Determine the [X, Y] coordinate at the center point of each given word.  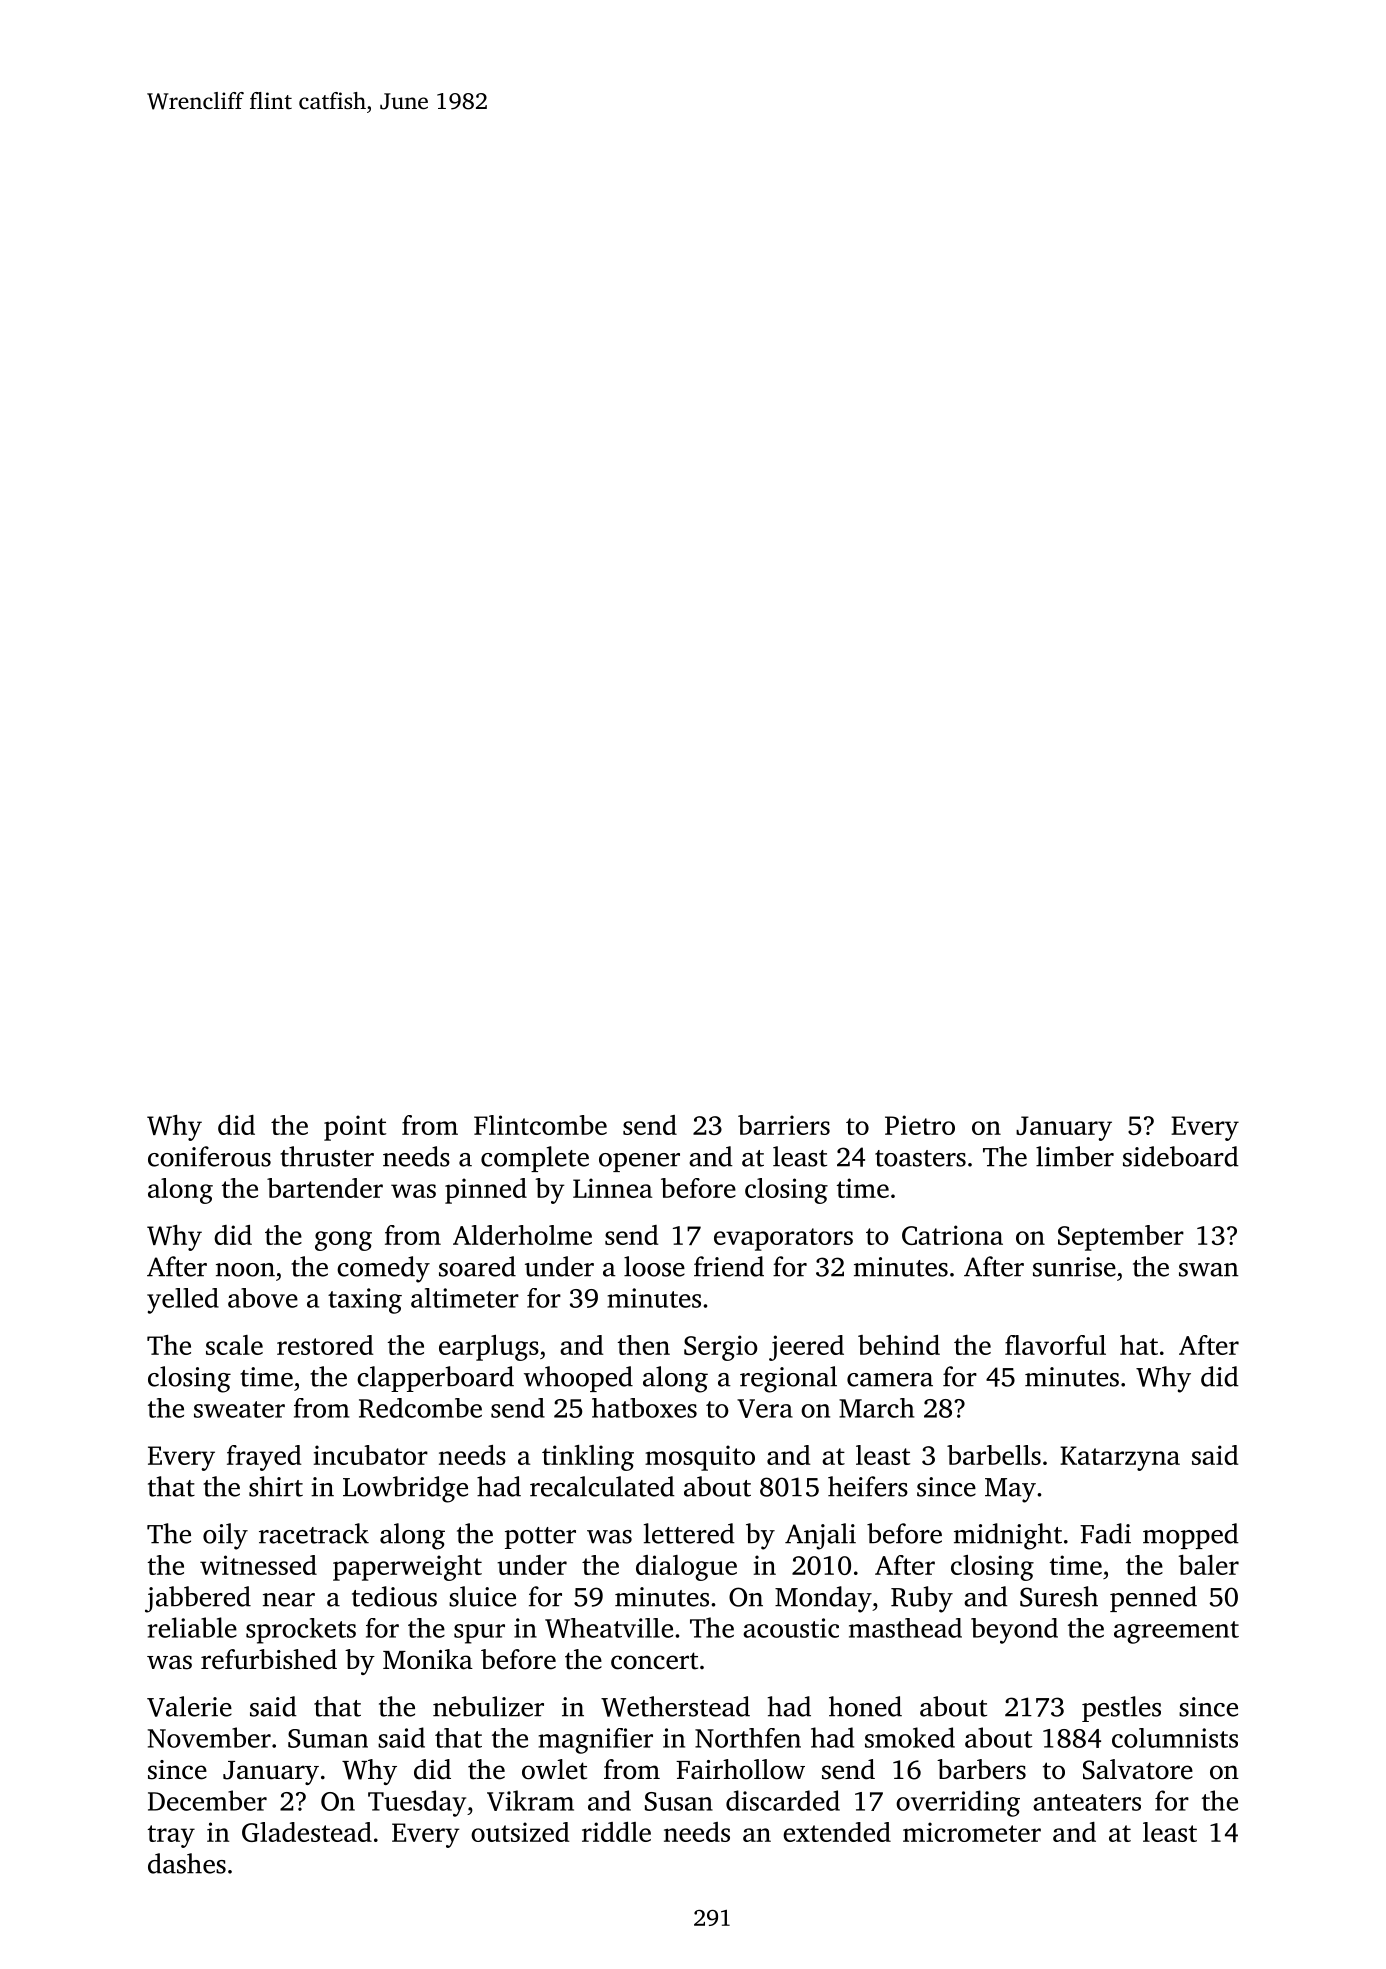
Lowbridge [405, 1489]
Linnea [612, 1188]
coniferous [209, 1156]
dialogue [686, 1568]
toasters [920, 1158]
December [207, 1800]
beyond [1014, 1631]
